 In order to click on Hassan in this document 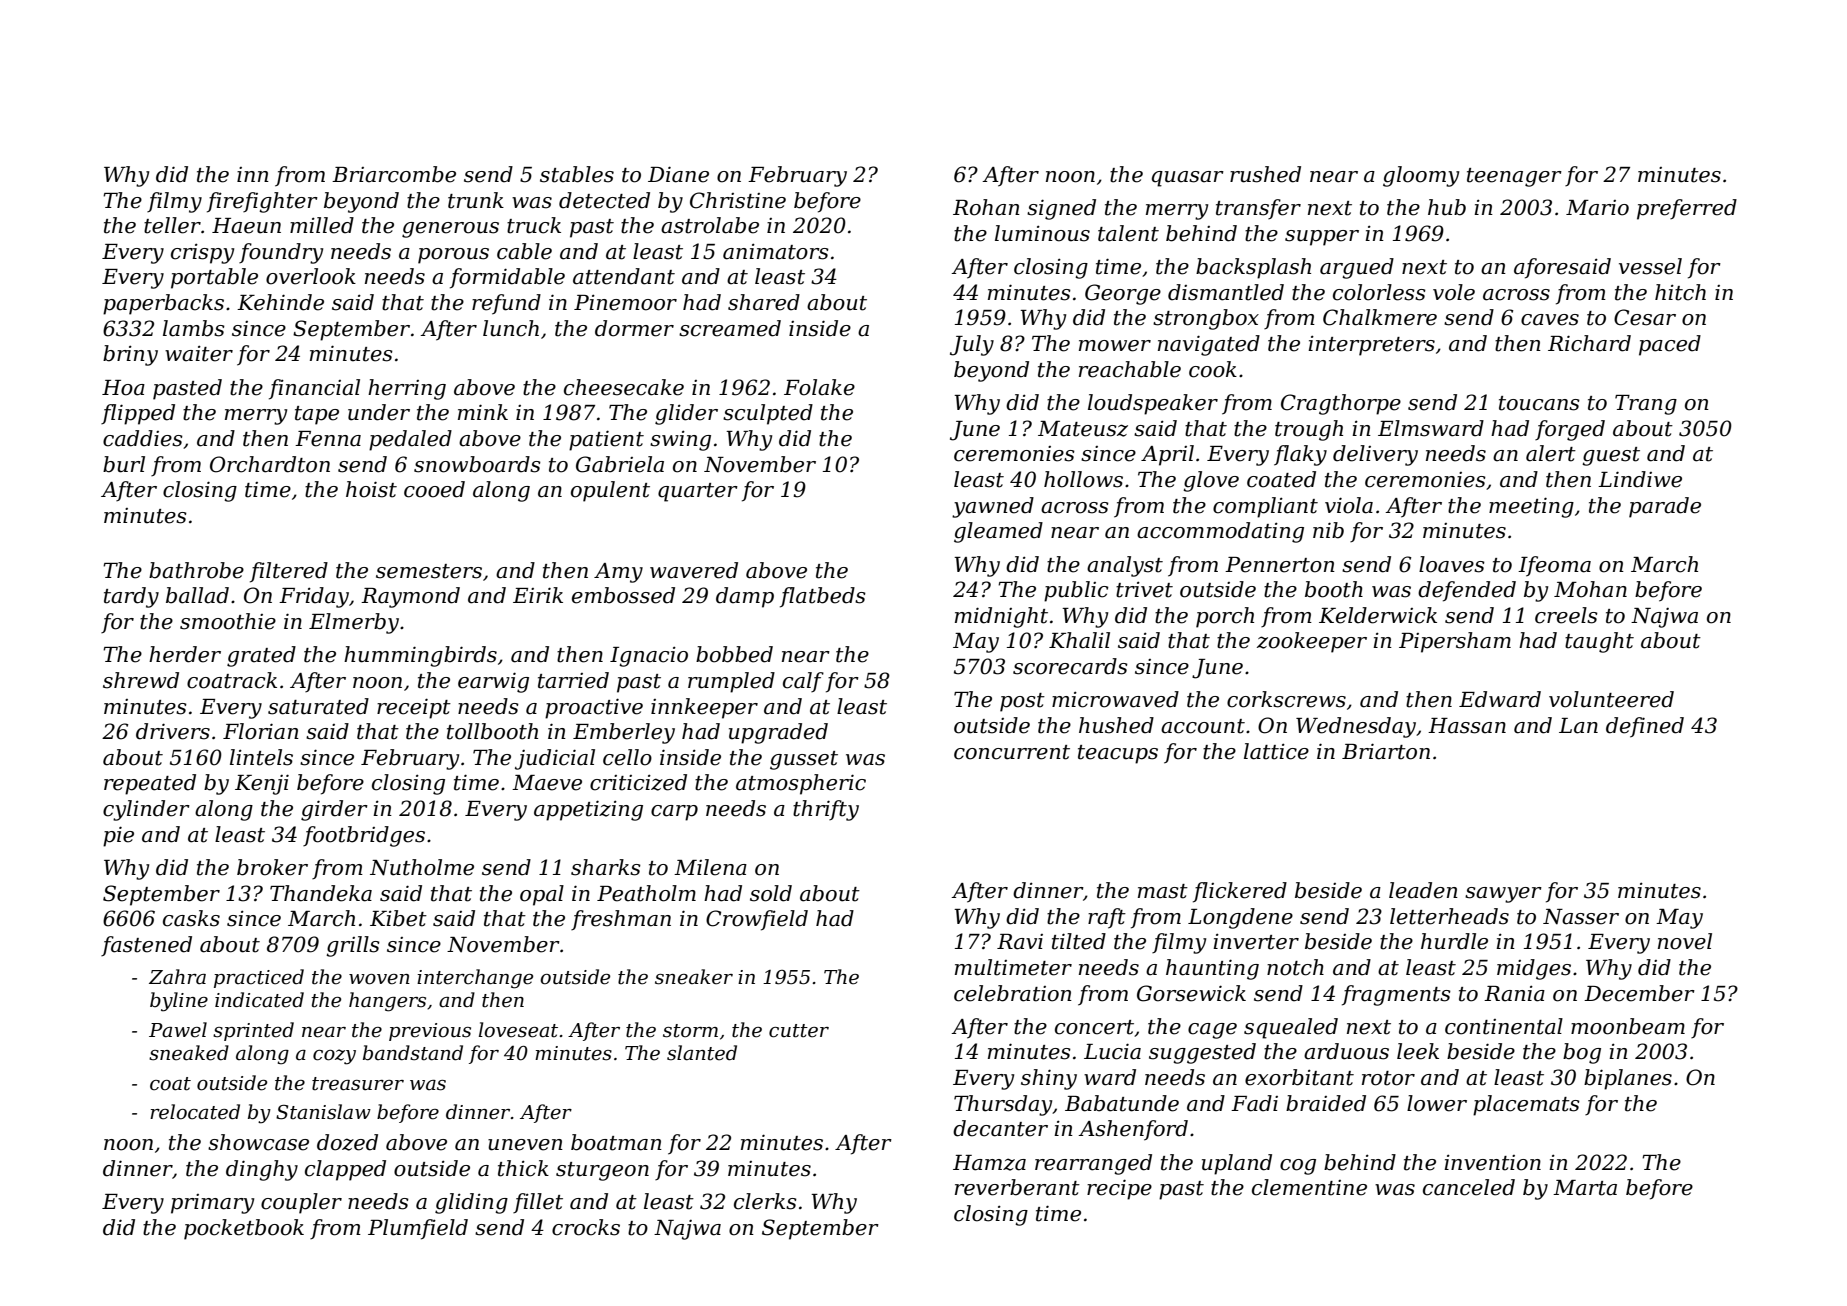, I will do `click(1467, 726)`.
